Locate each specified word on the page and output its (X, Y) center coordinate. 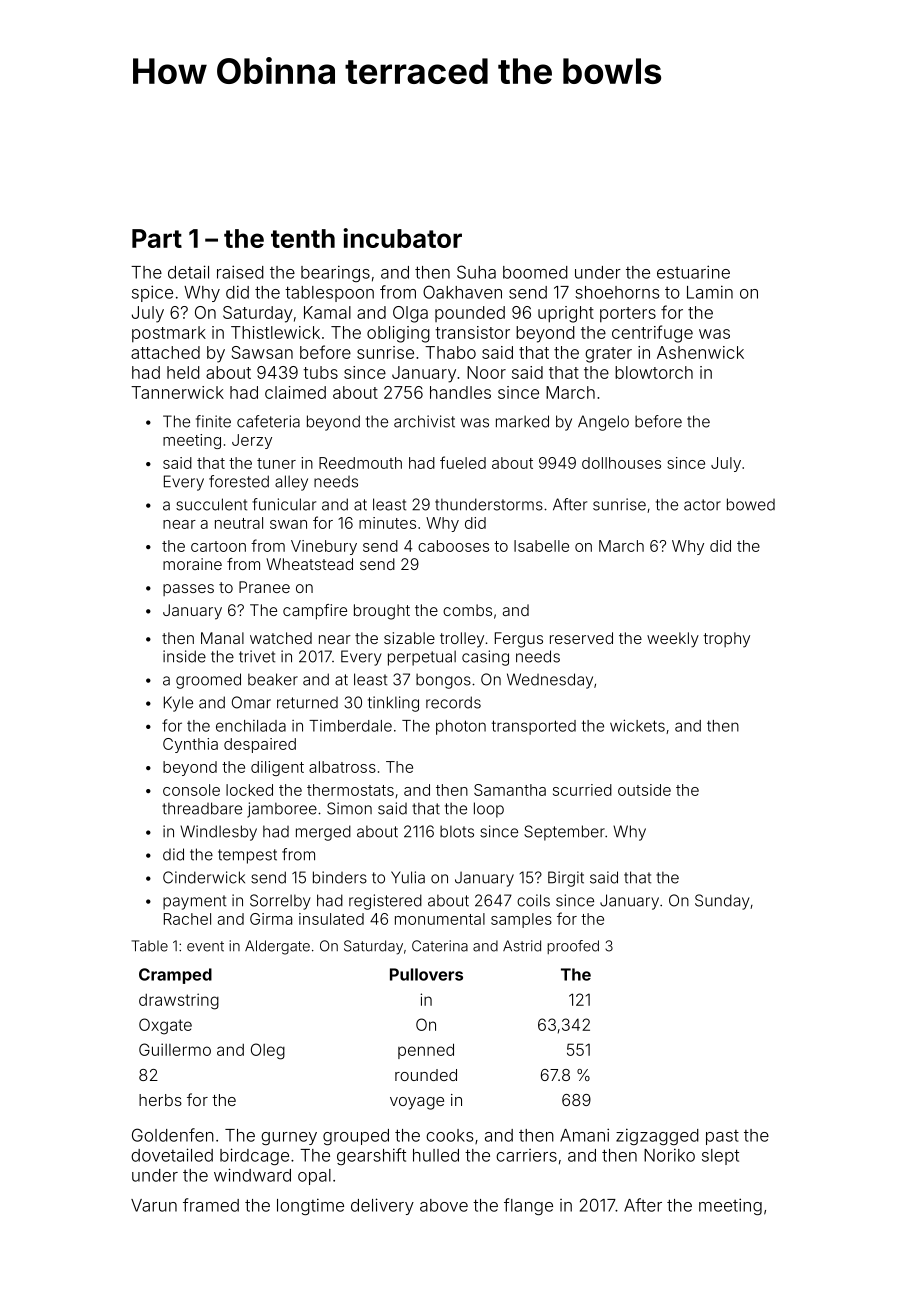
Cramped (175, 976)
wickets (637, 725)
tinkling (393, 704)
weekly (673, 640)
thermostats (350, 790)
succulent (211, 504)
